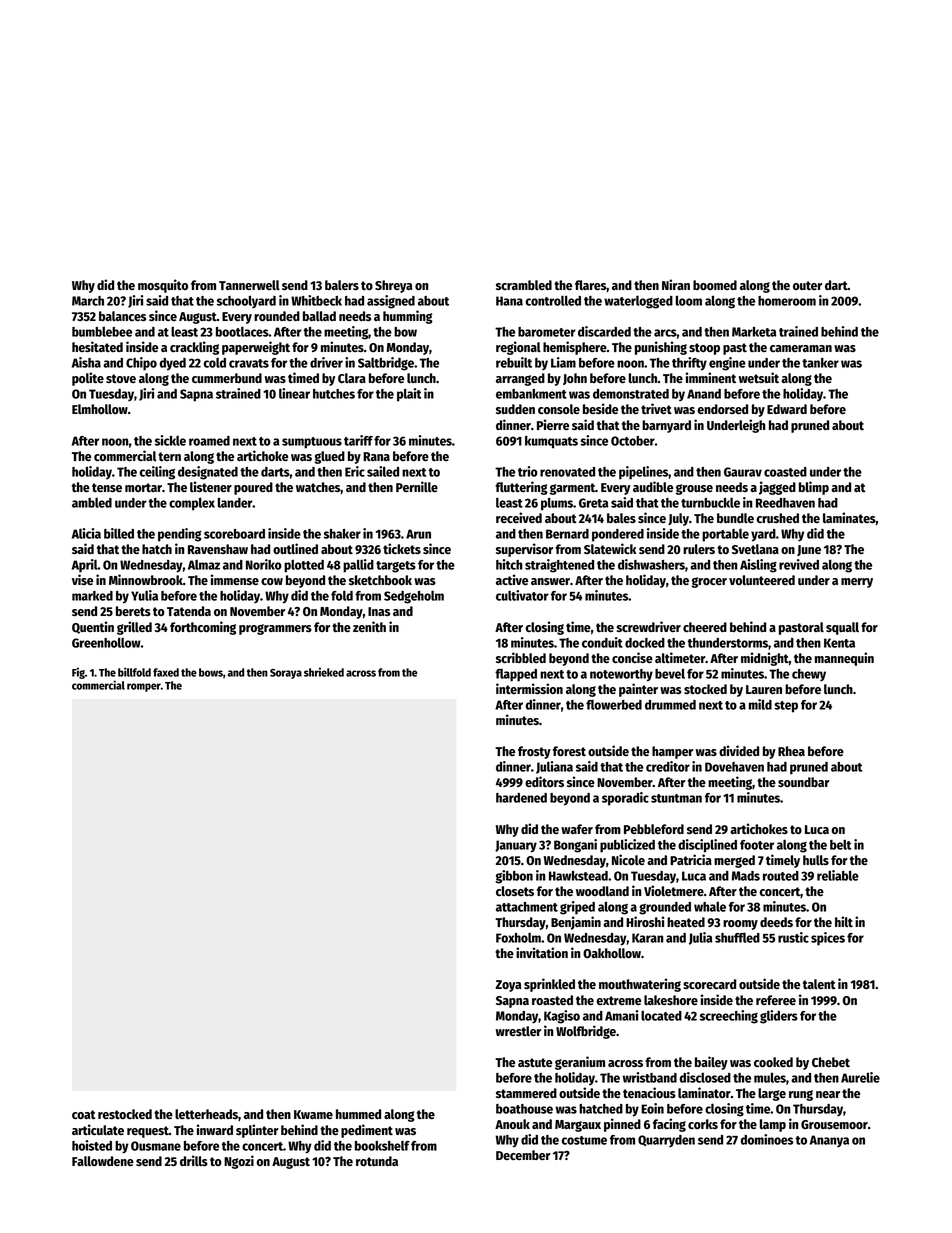 The width and height of the page is (952, 1233). What do you see at coordinates (705, 627) in the page?
I see `cheered` at bounding box center [705, 627].
